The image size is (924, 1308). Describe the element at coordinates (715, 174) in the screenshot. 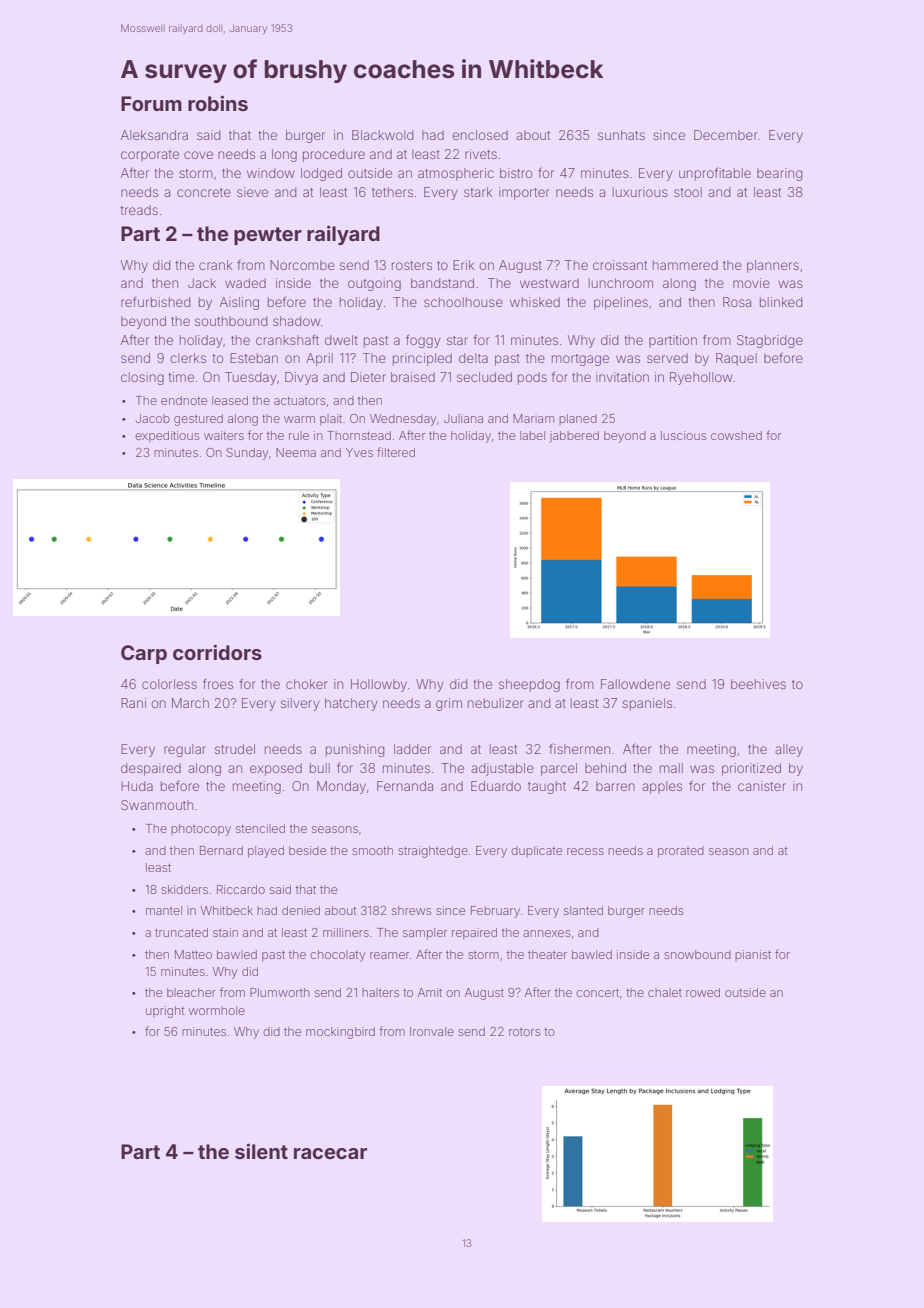

I see `unprofitable` at that location.
